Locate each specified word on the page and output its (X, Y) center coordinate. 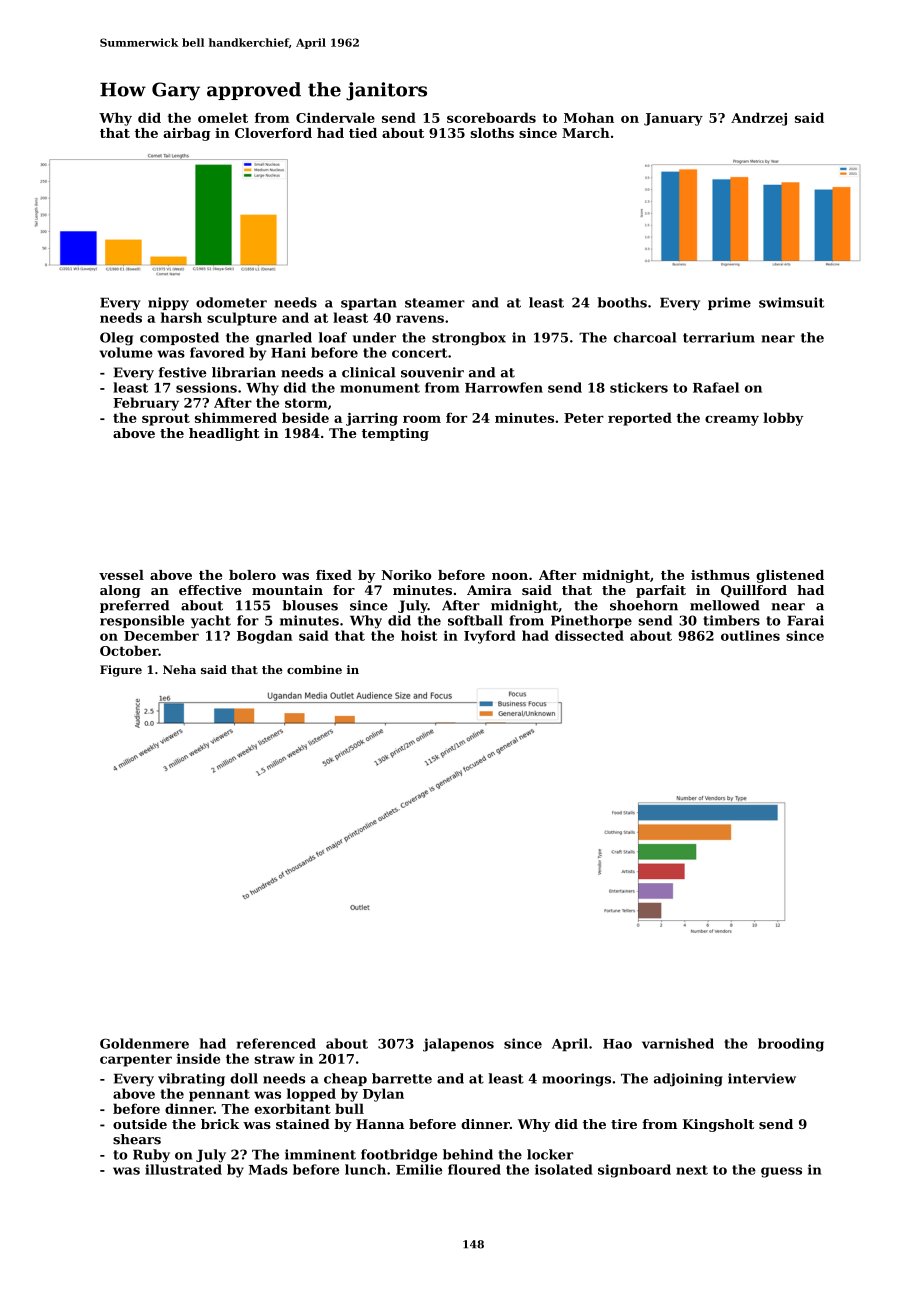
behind (468, 1154)
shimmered (236, 417)
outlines (750, 635)
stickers (639, 387)
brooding (791, 1045)
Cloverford (273, 133)
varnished (678, 1043)
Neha (179, 669)
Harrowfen (504, 387)
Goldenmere (144, 1043)
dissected (589, 635)
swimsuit (791, 302)
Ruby (151, 1156)
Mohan (589, 117)
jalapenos (458, 1045)
